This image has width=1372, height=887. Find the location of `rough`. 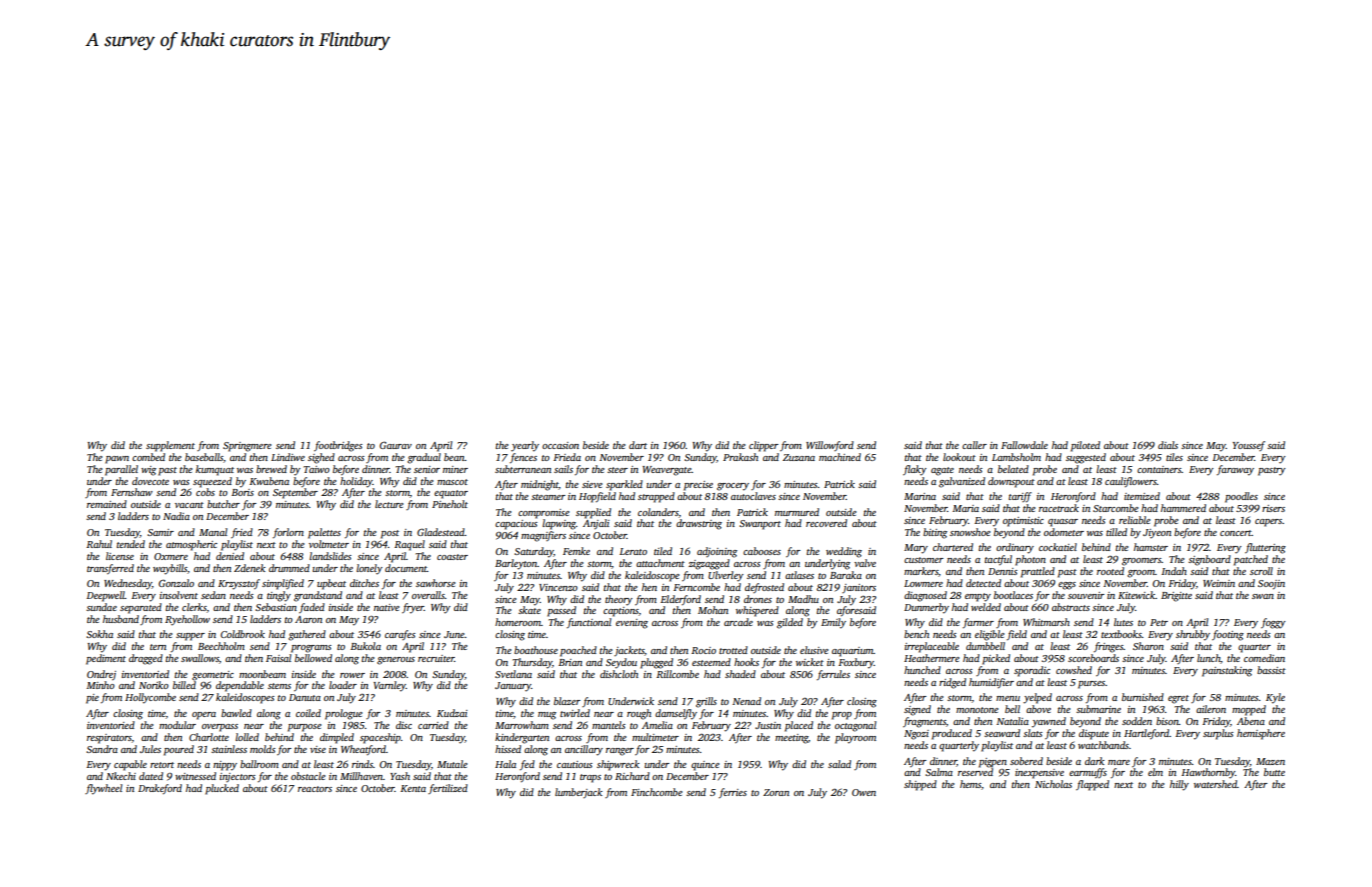

rough is located at coordinates (639, 714).
